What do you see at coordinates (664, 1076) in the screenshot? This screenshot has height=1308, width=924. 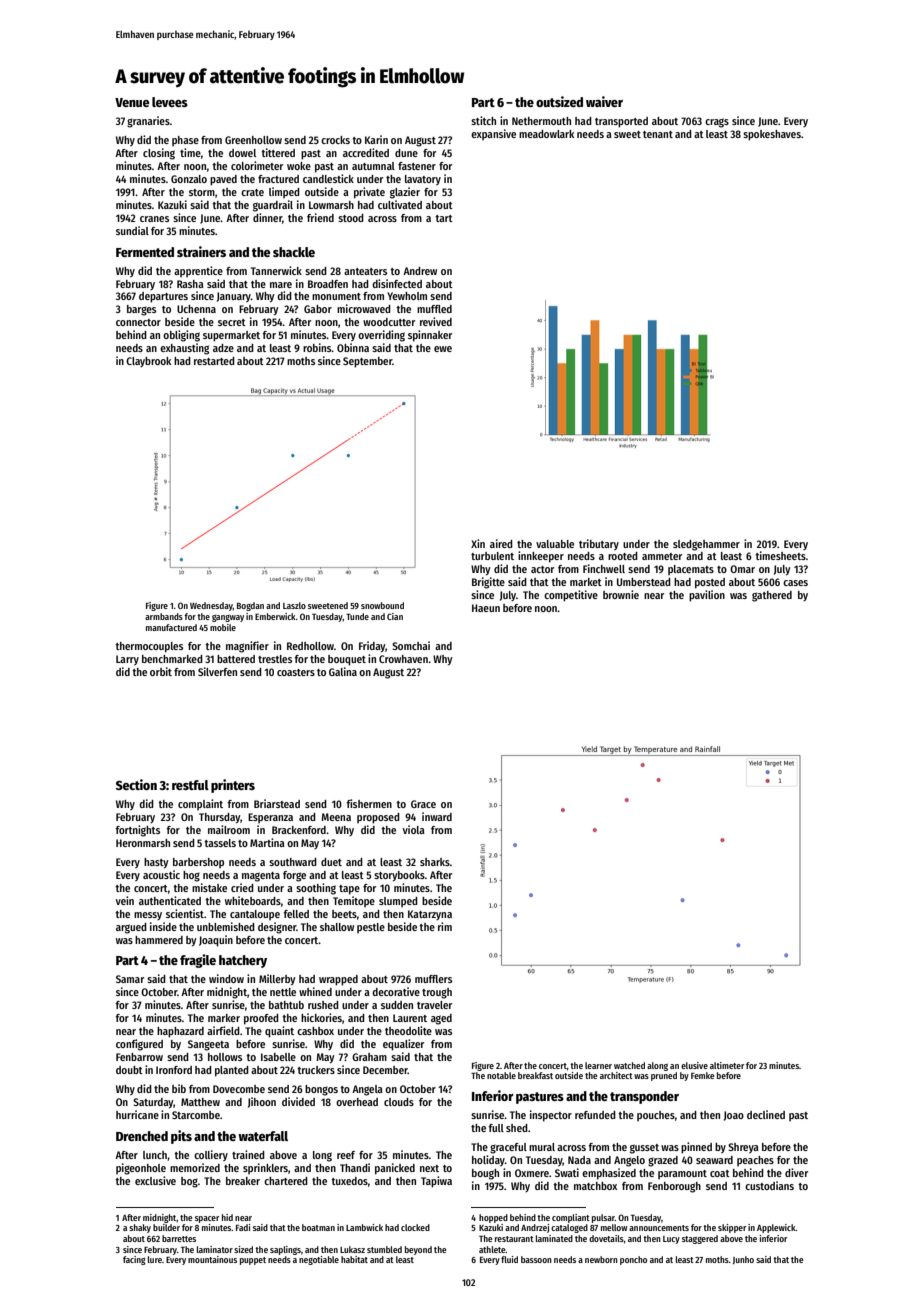 I see `pruned` at bounding box center [664, 1076].
